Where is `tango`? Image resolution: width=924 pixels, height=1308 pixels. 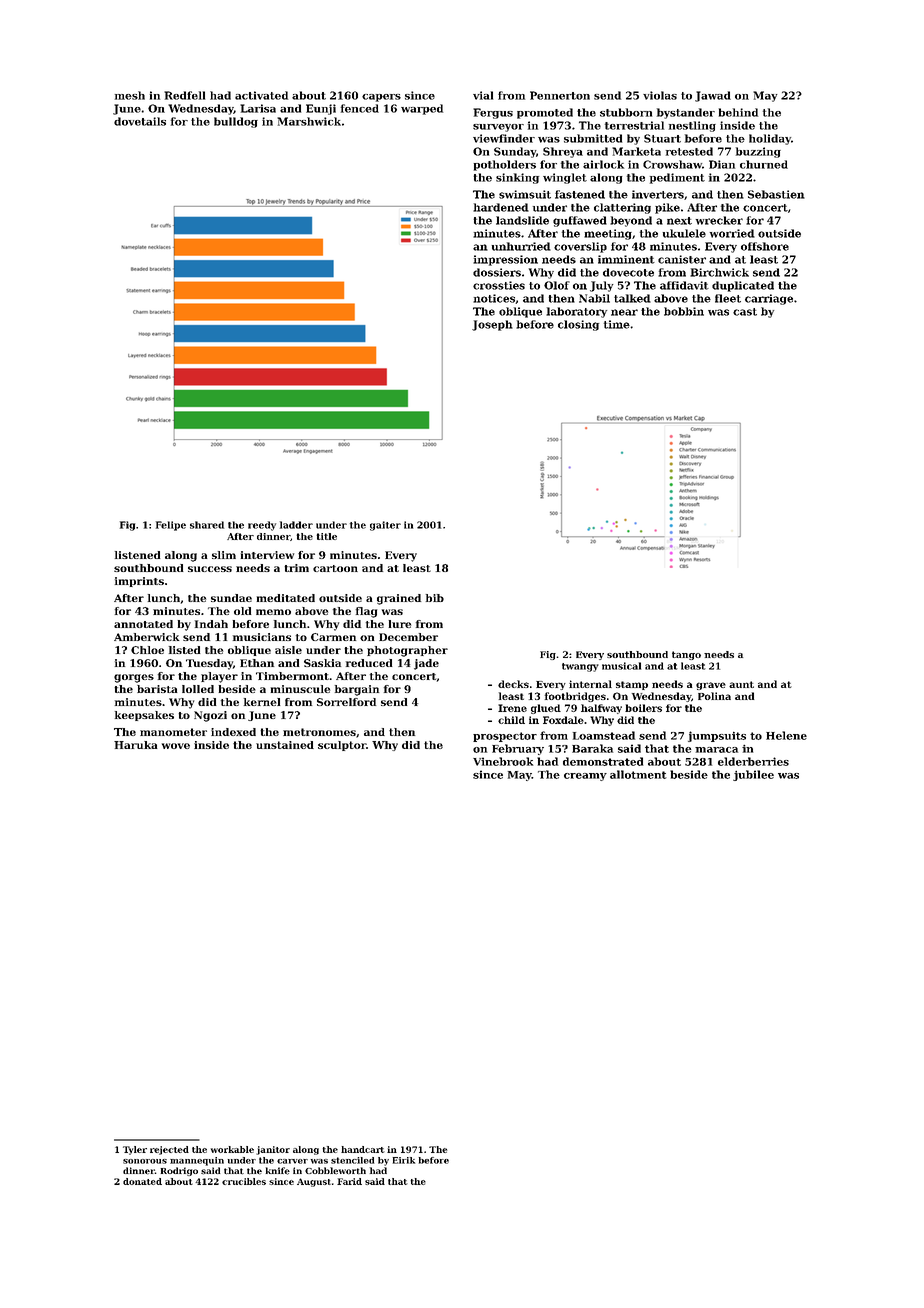 tango is located at coordinates (686, 655).
